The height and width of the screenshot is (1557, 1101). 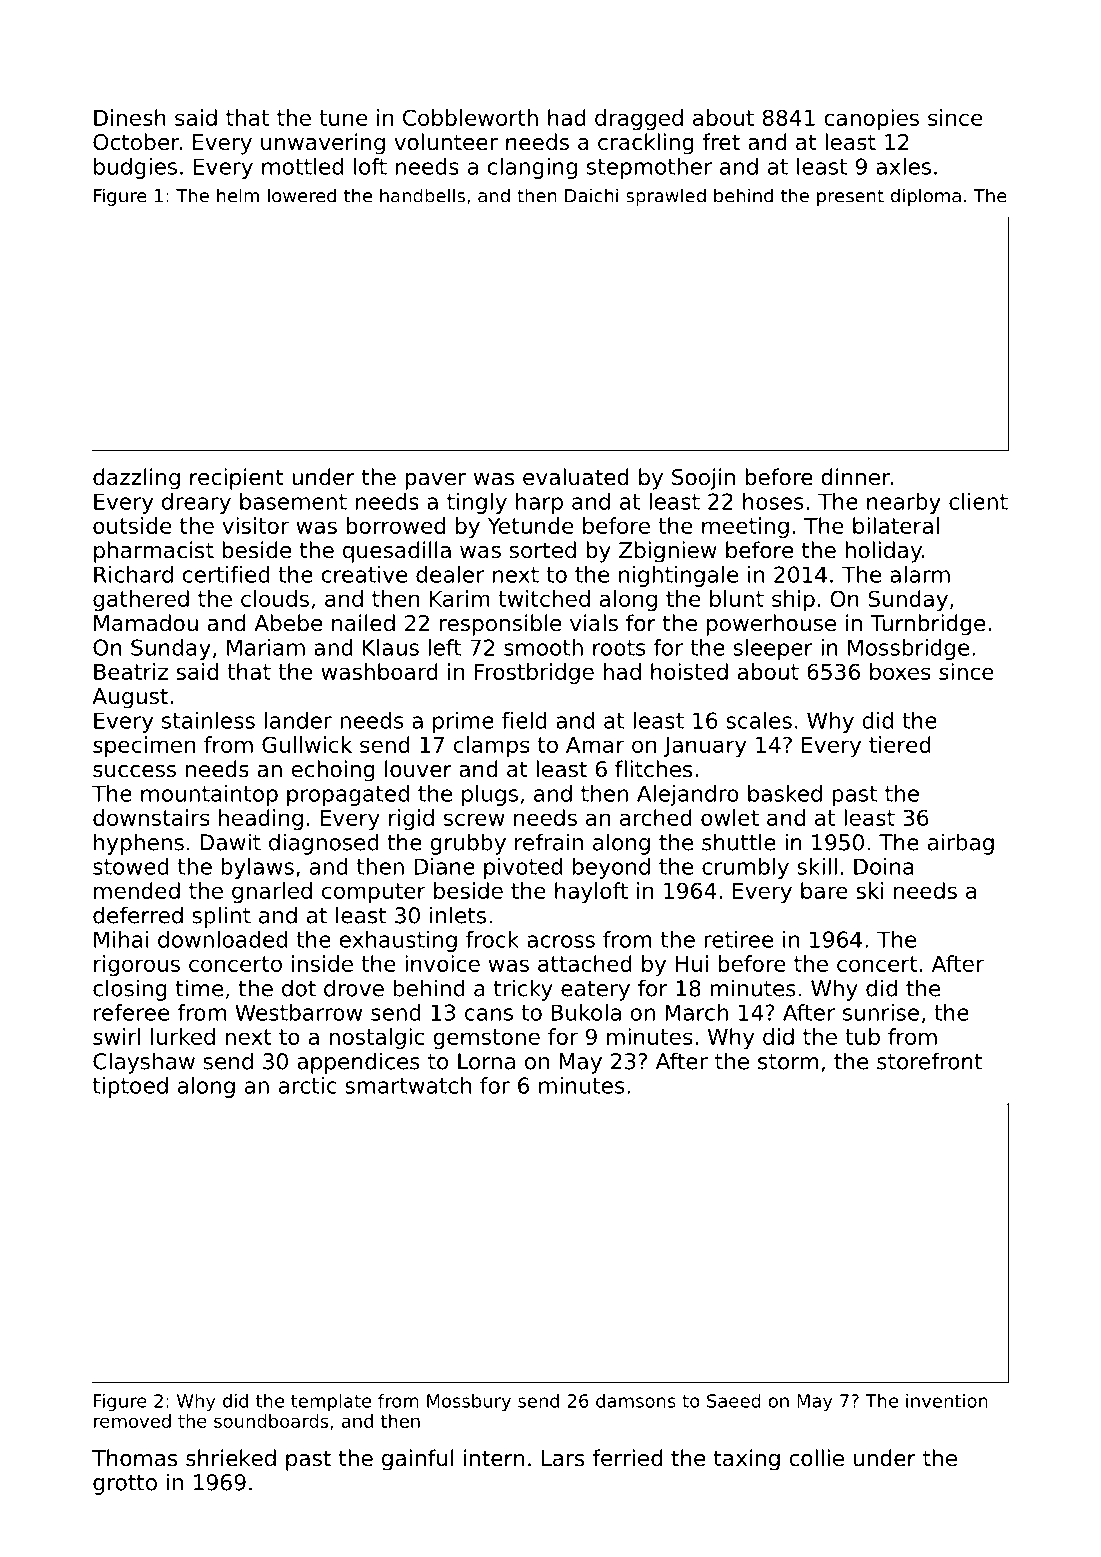 I want to click on canopies, so click(x=871, y=120).
